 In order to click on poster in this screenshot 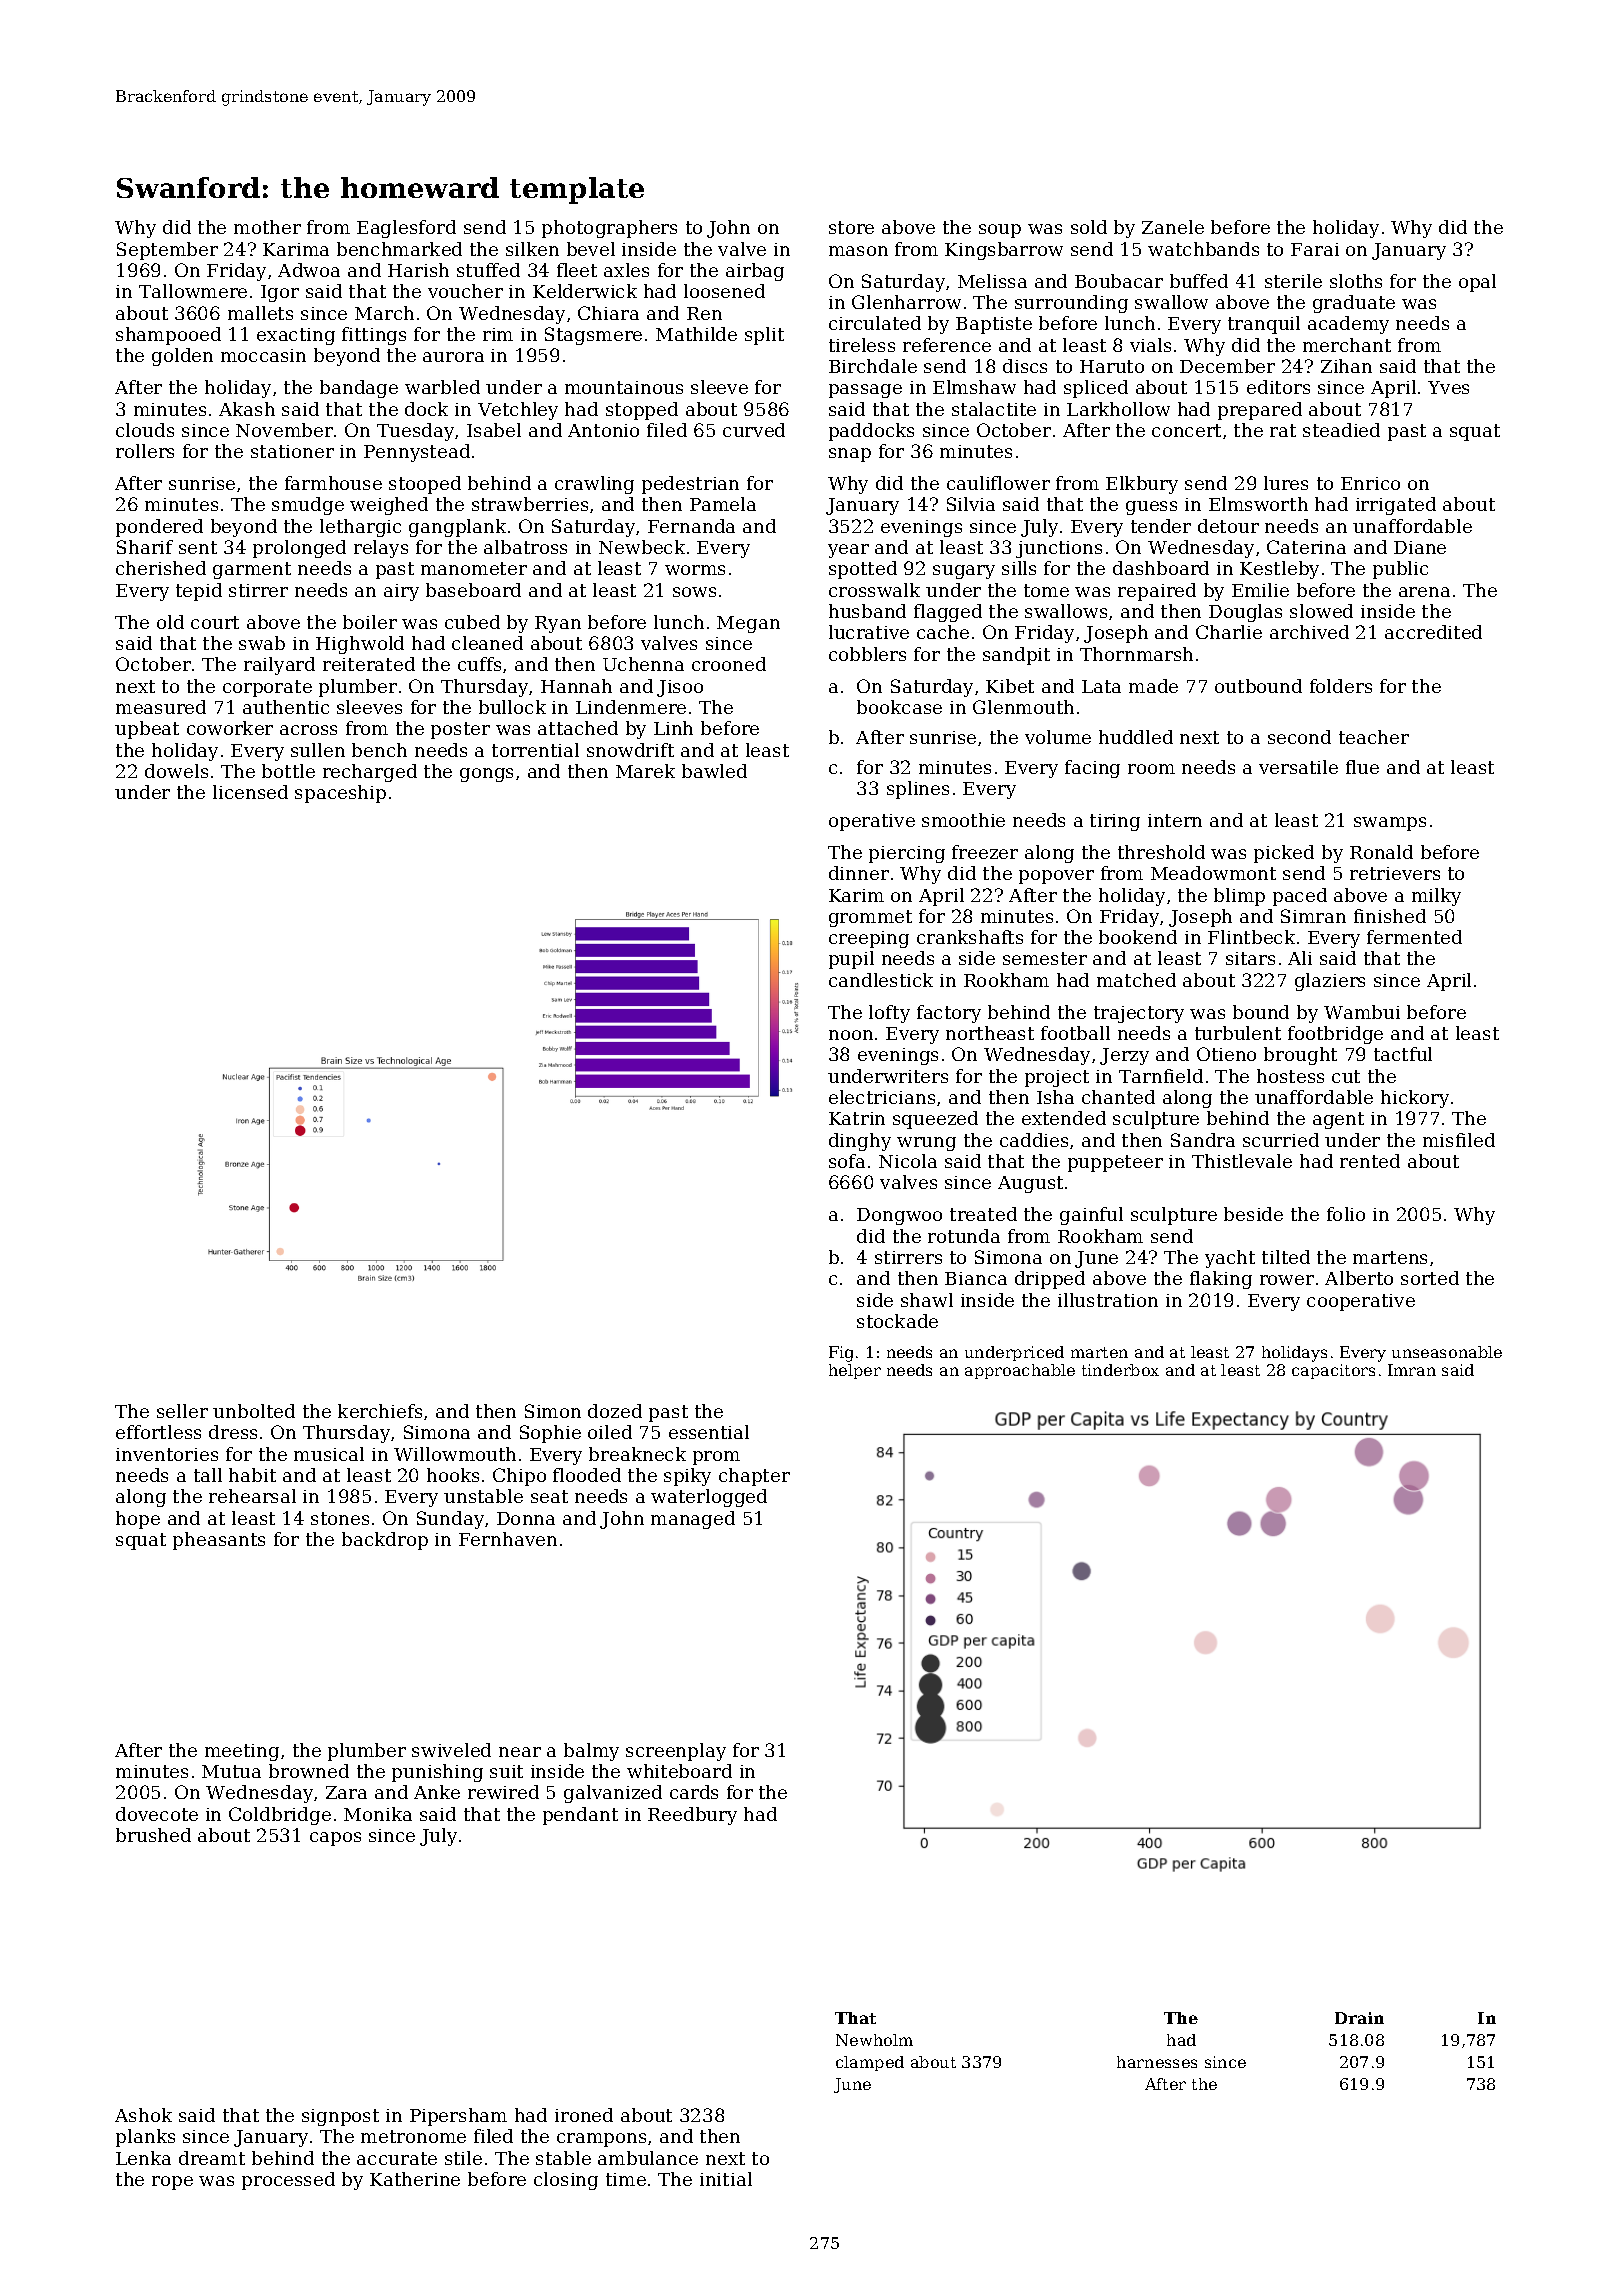, I will do `click(460, 730)`.
